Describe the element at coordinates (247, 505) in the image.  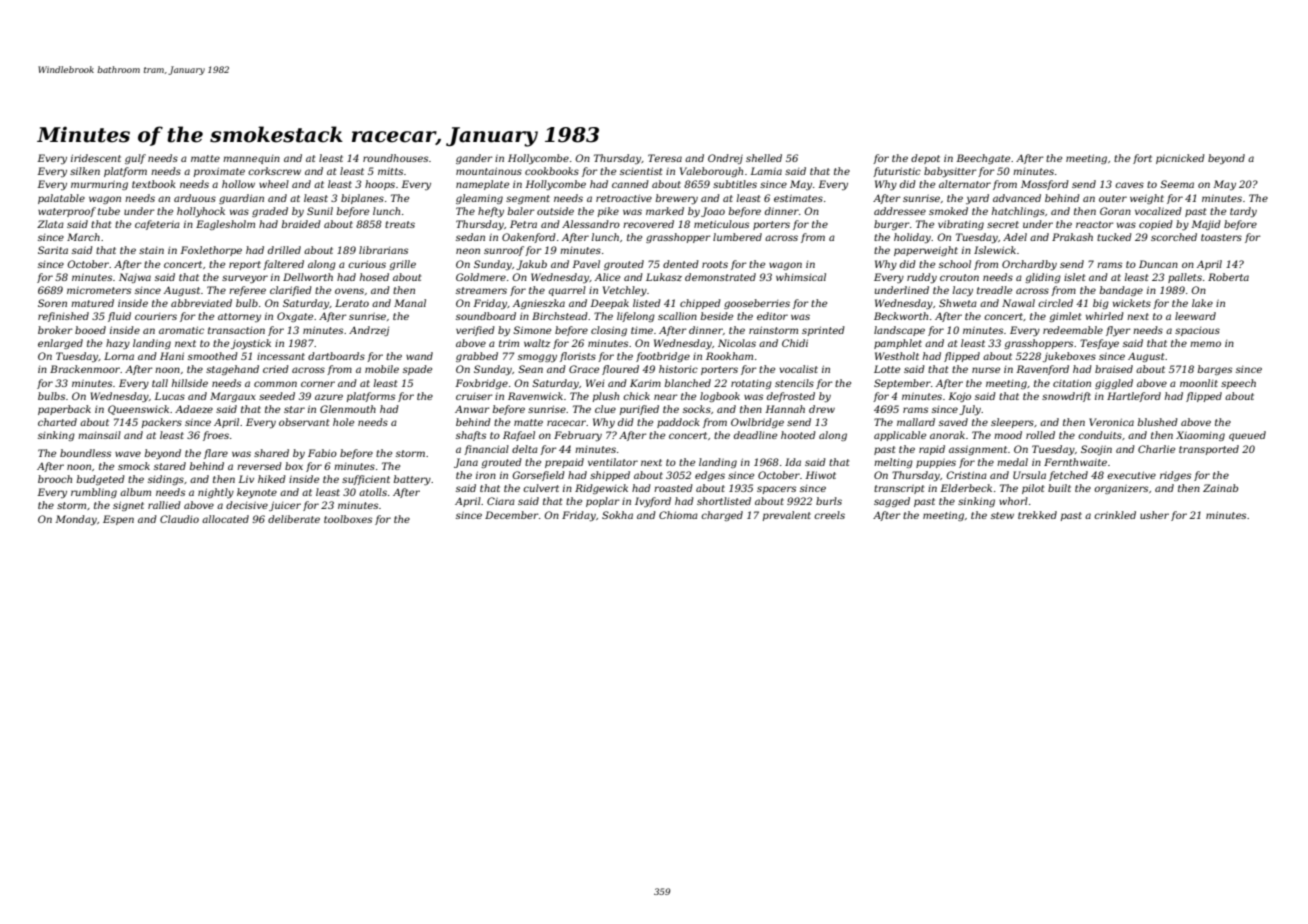
I see `decisive` at that location.
